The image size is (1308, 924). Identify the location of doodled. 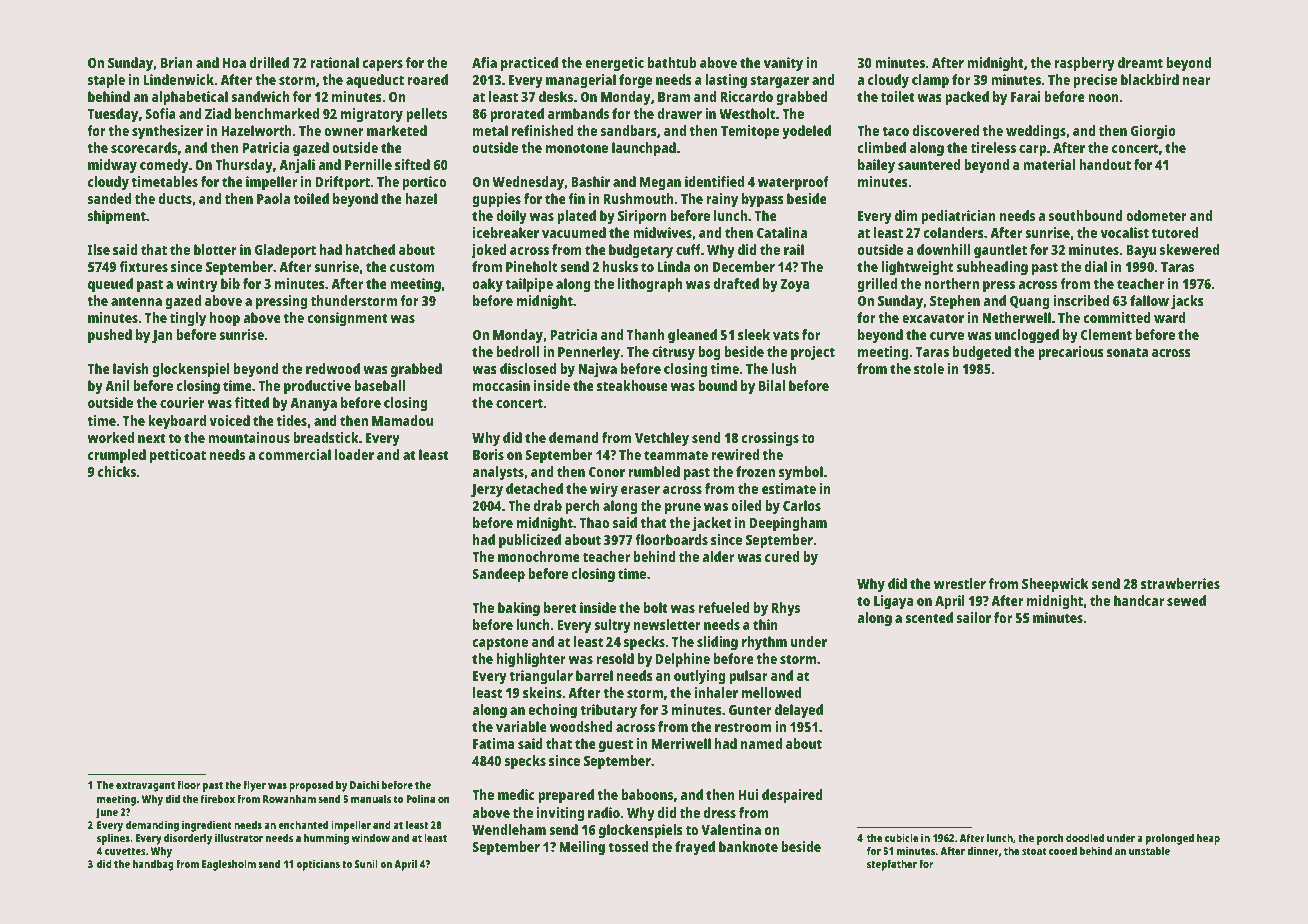
(1085, 838).
